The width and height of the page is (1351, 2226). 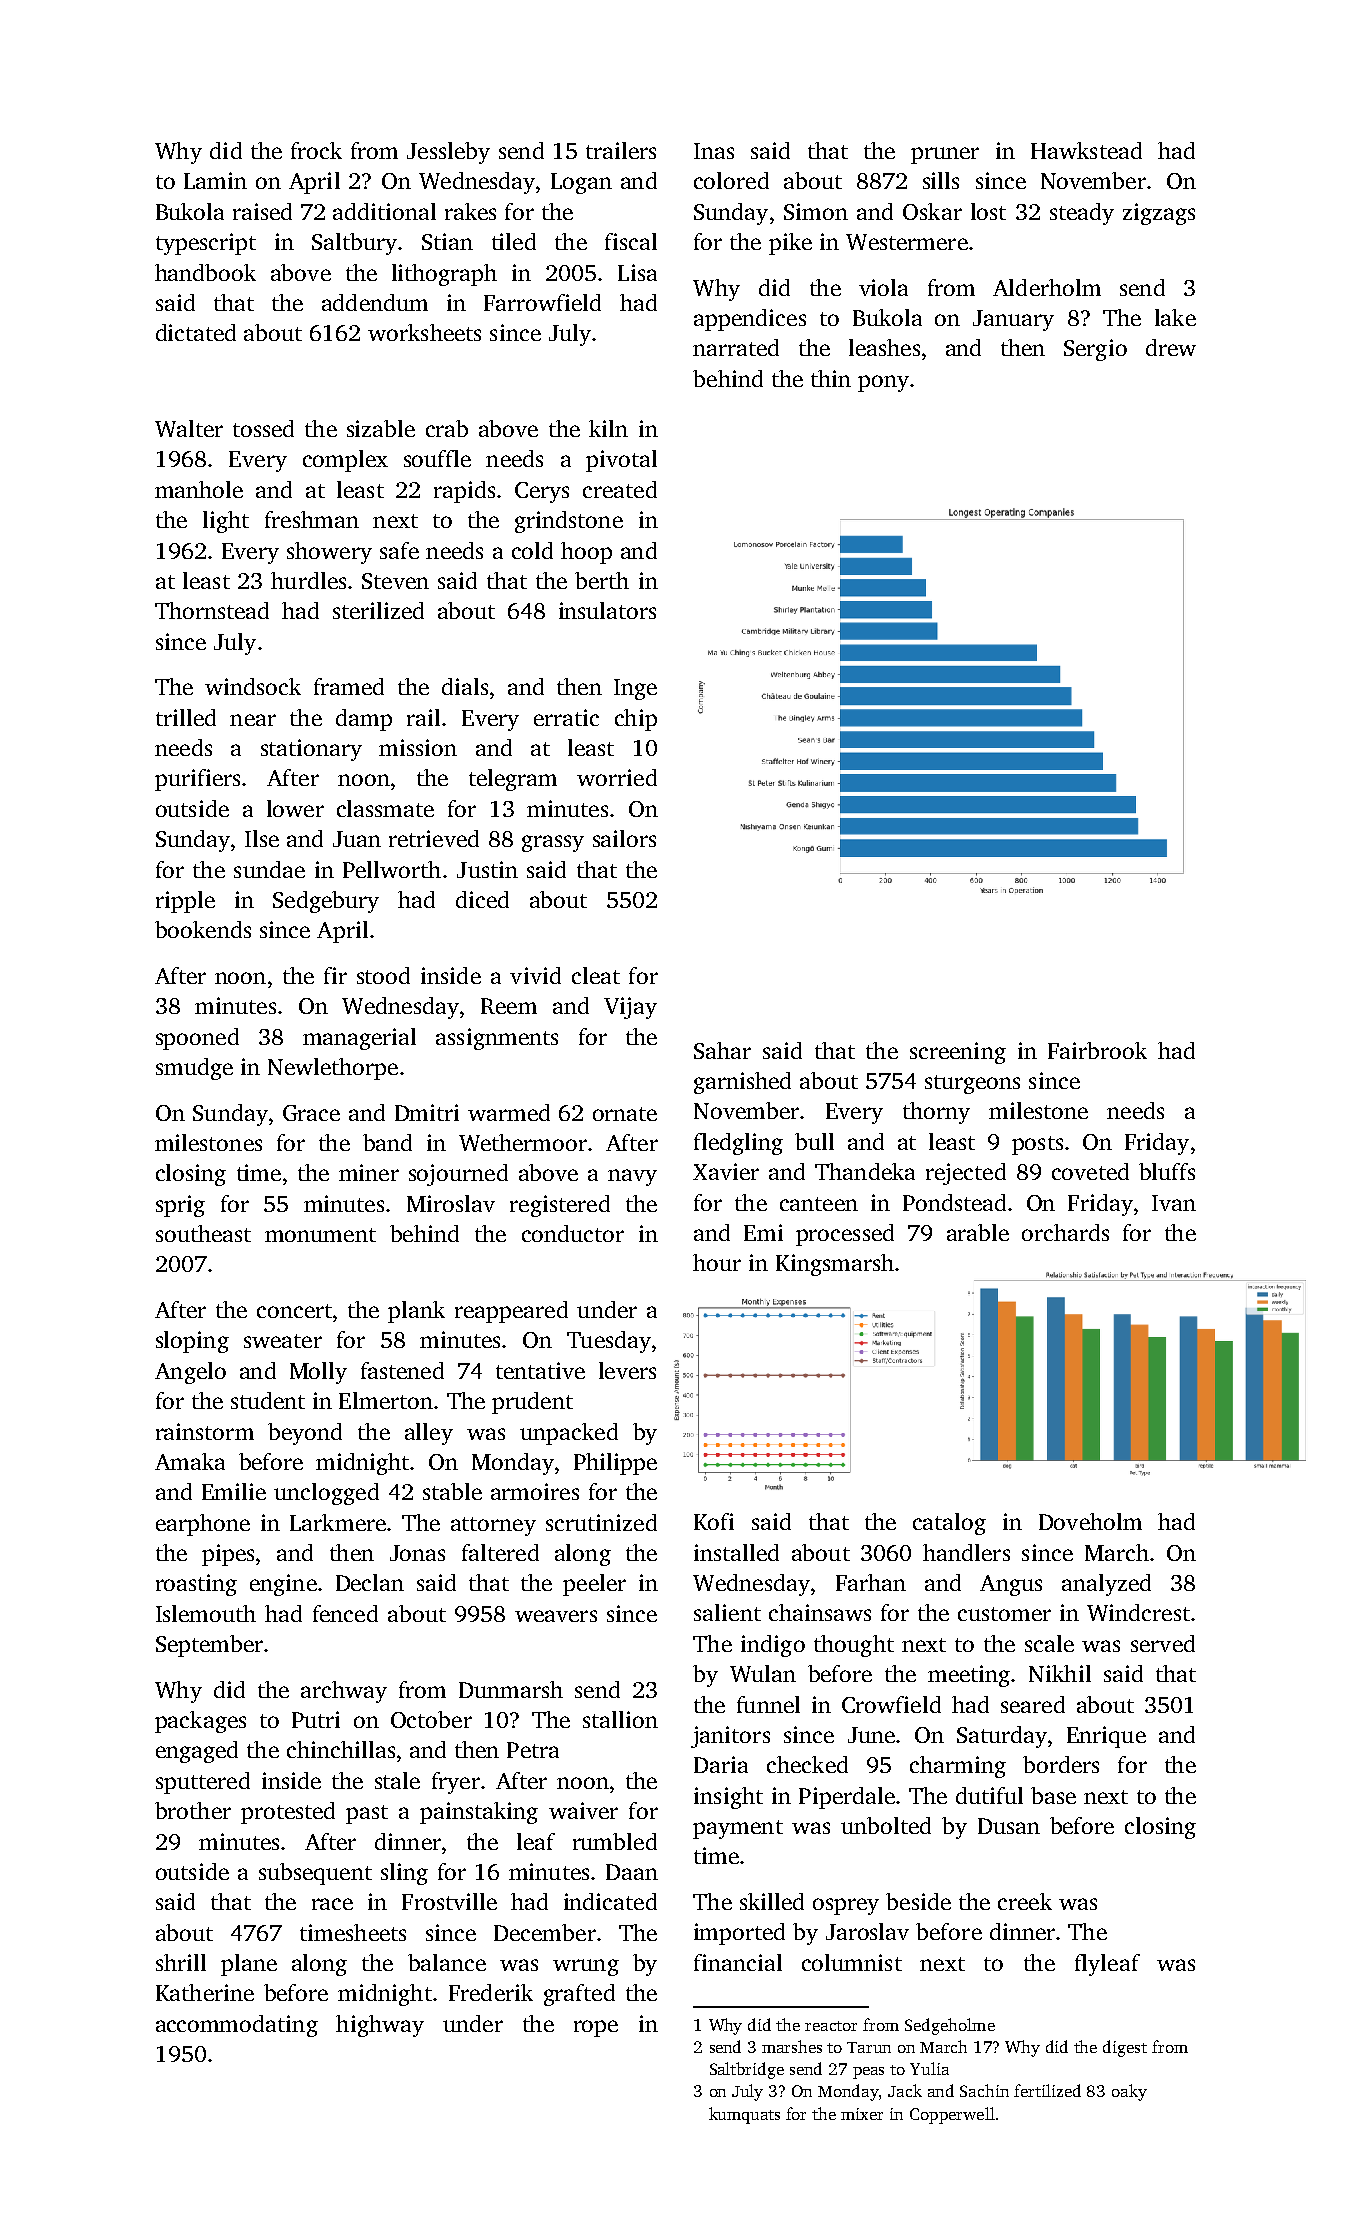 What do you see at coordinates (635, 689) in the page?
I see `Inge` at bounding box center [635, 689].
